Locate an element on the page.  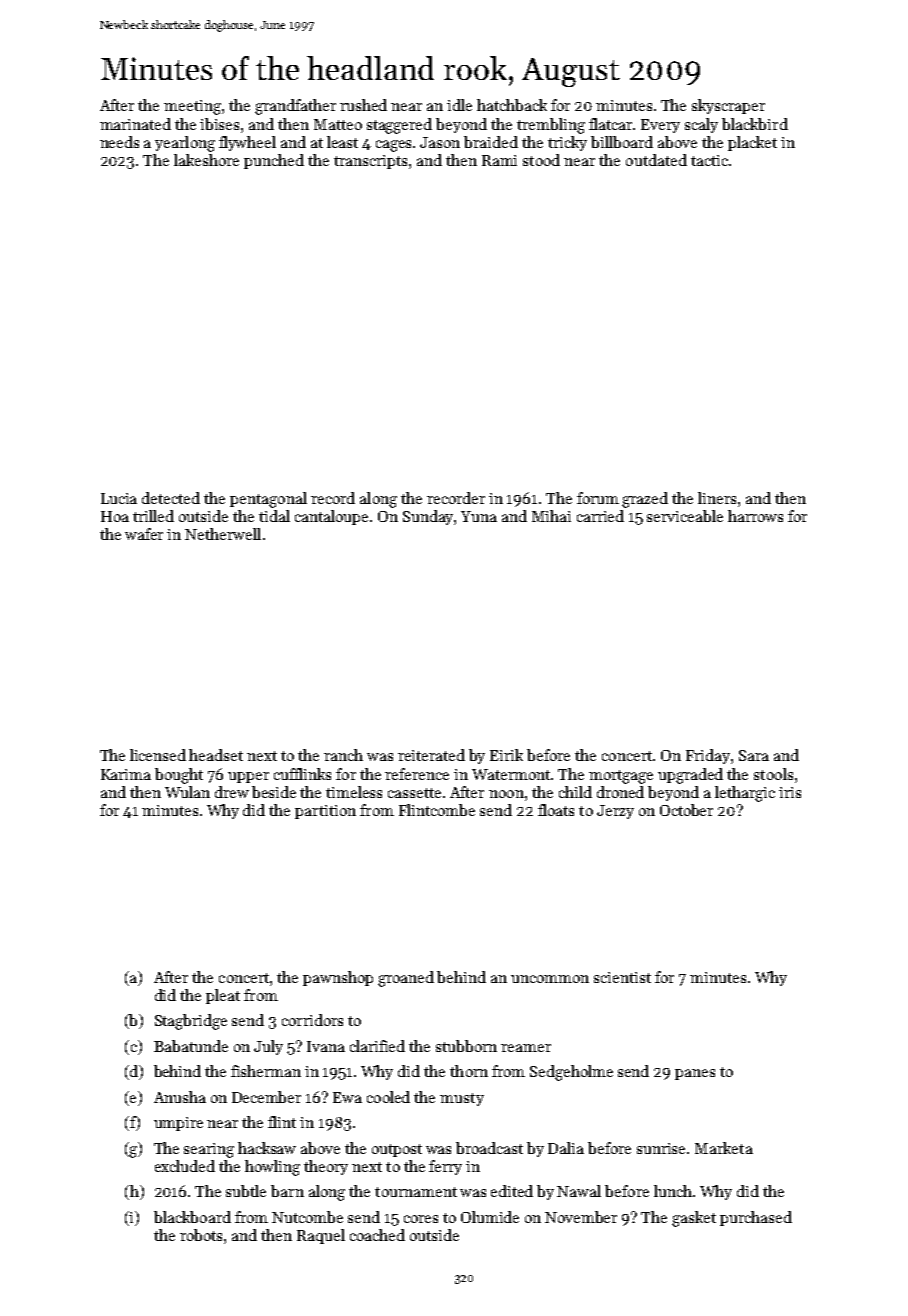
Friday is located at coordinates (708, 756).
